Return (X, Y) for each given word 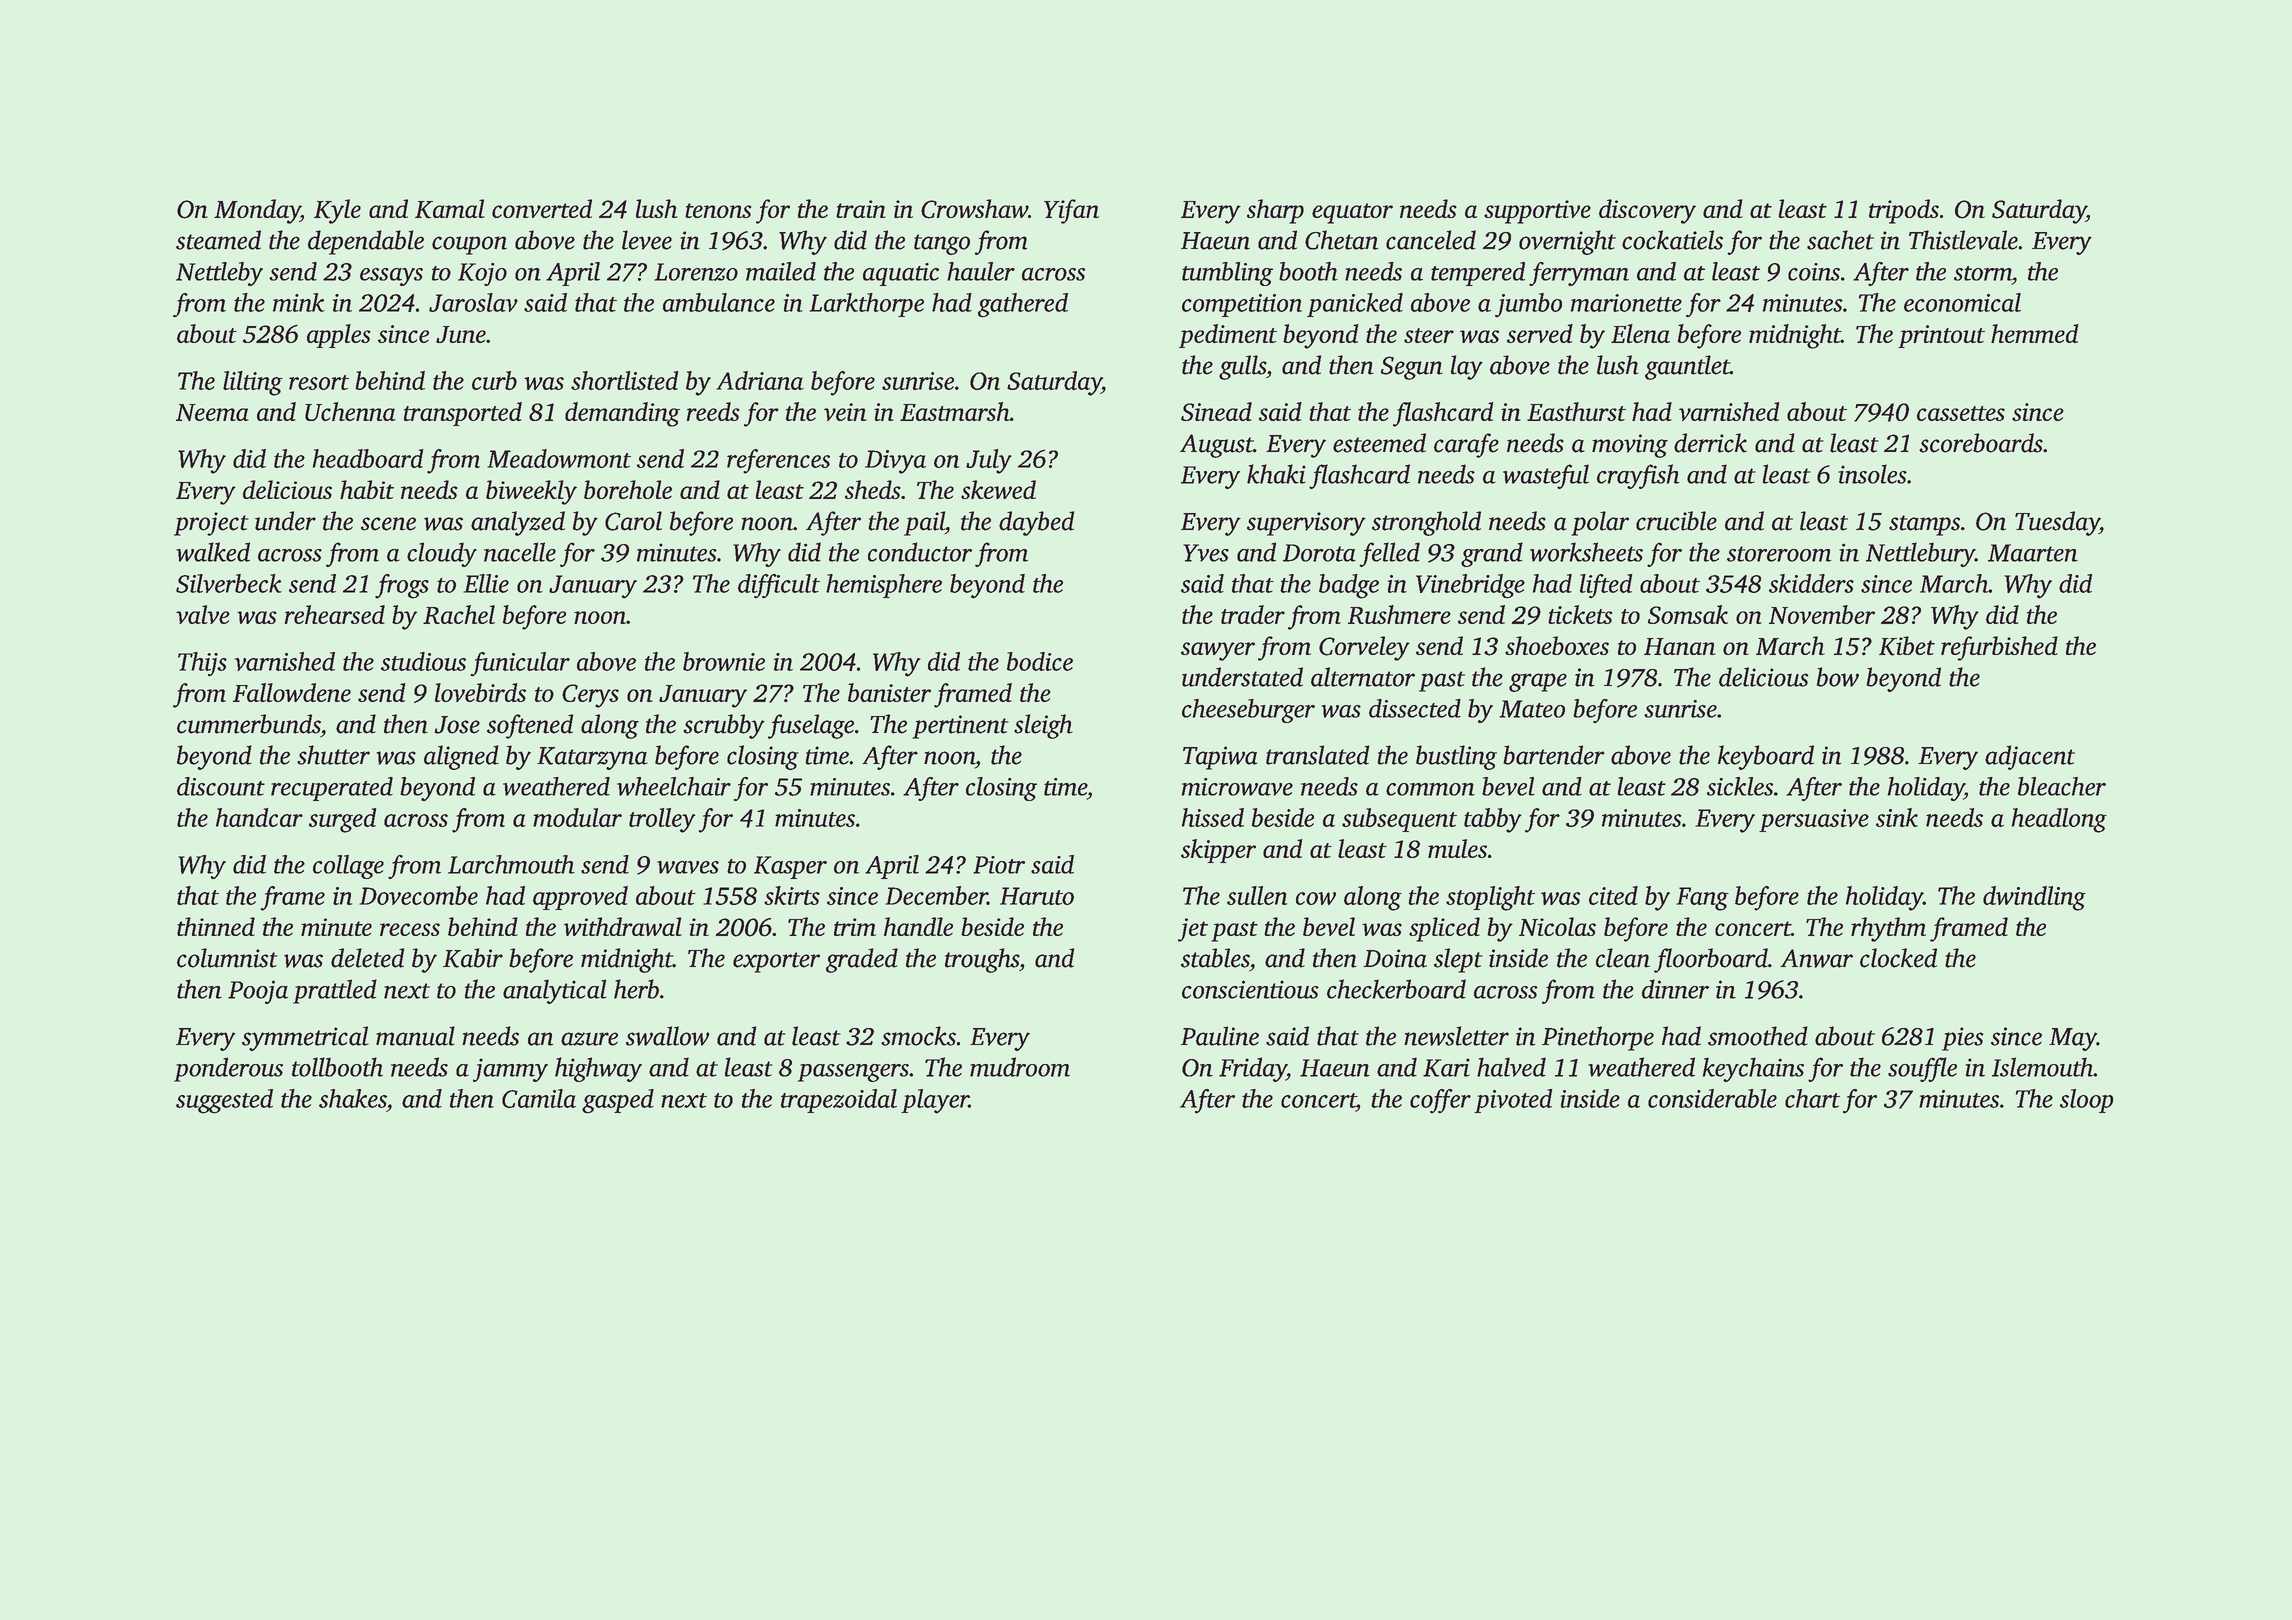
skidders (1811, 583)
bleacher (2062, 786)
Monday (257, 211)
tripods (1904, 211)
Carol (633, 521)
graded (862, 960)
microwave (1237, 787)
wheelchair (674, 786)
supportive (1537, 212)
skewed (998, 489)
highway (598, 1069)
